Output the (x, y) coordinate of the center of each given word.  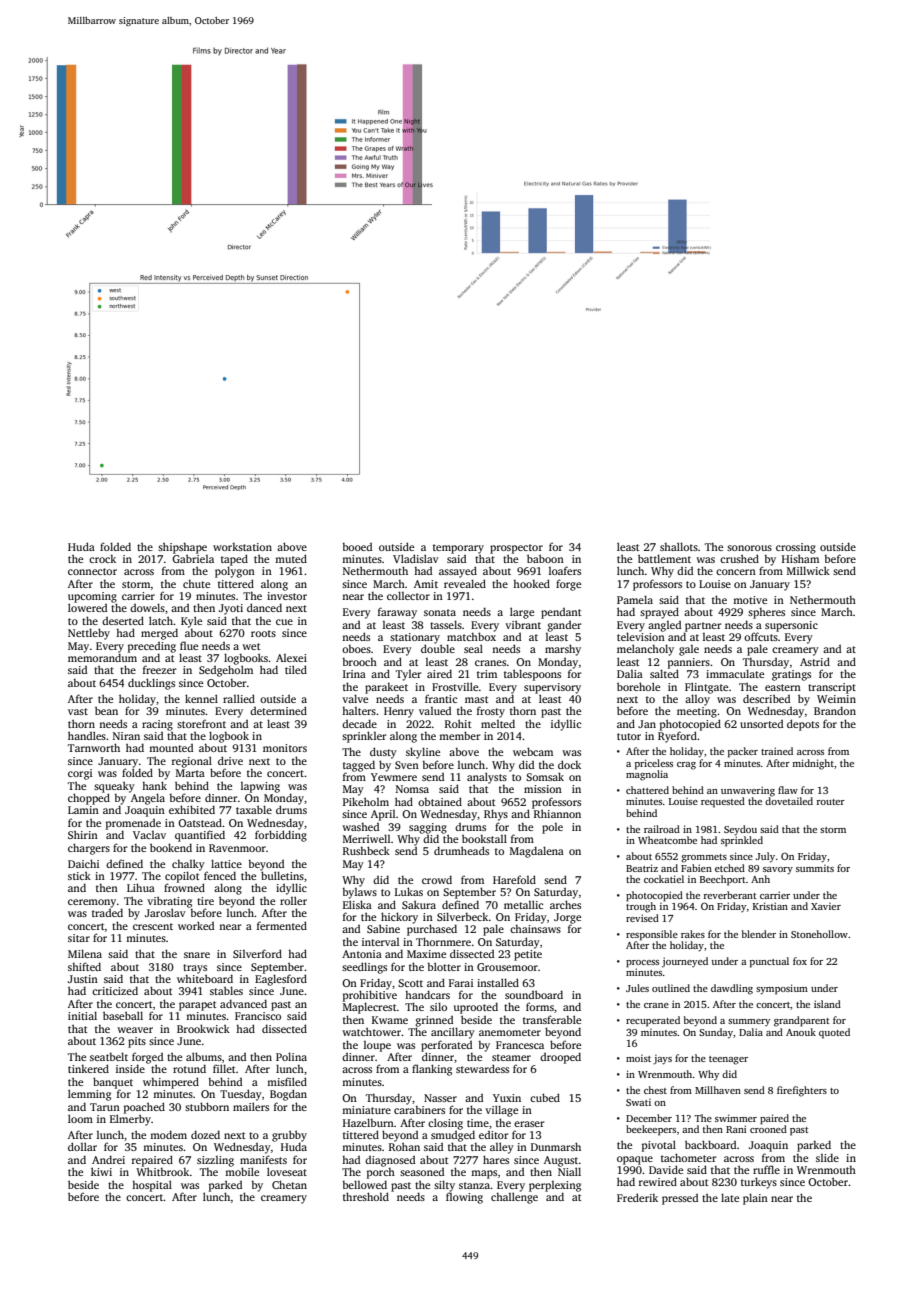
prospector (516, 549)
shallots (679, 546)
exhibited (192, 809)
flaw (788, 790)
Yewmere (394, 777)
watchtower (371, 1031)
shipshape (182, 548)
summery (749, 1022)
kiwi (101, 1171)
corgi (80, 774)
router (830, 802)
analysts (487, 778)
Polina (291, 1056)
